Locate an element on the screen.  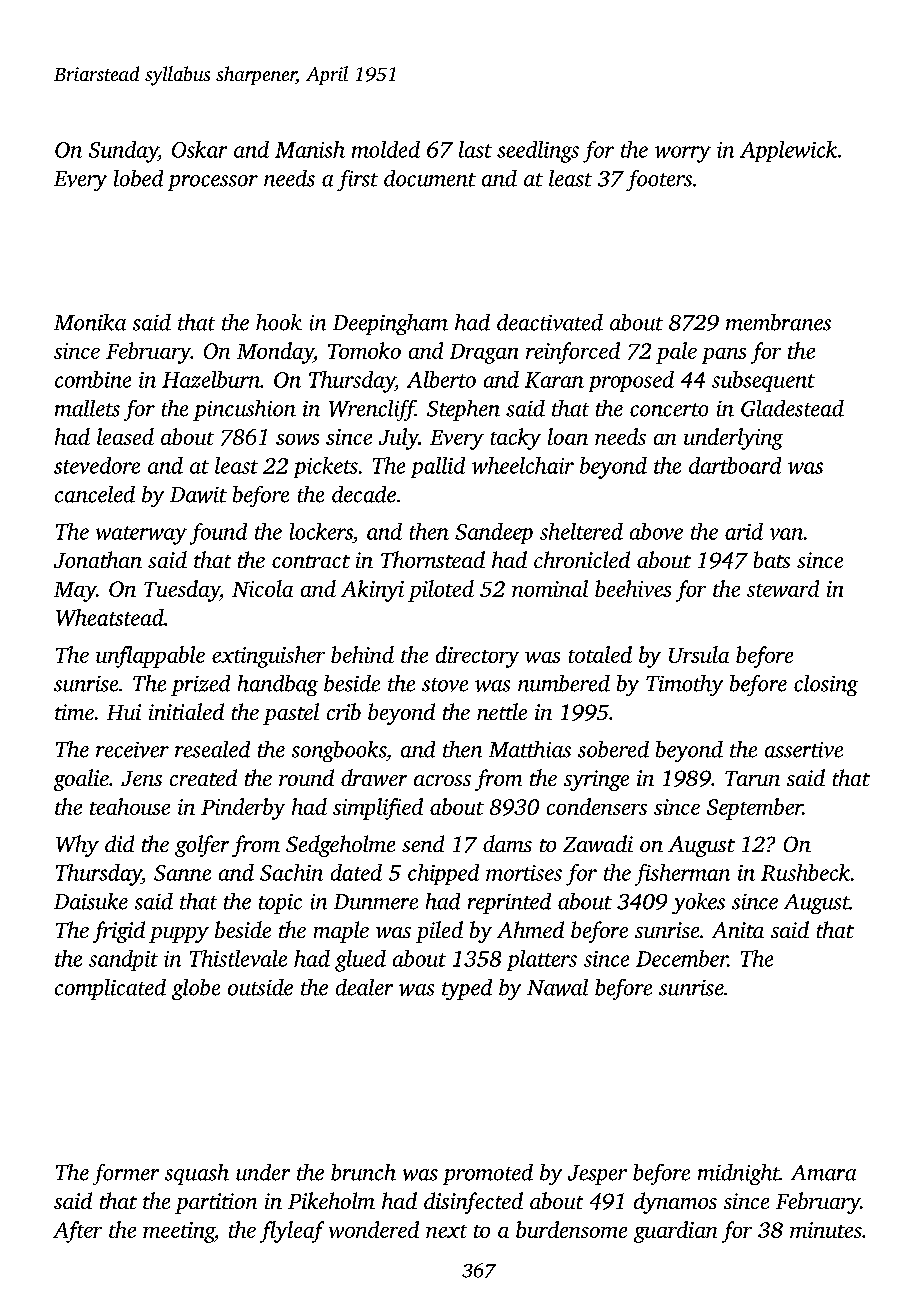
seedlings is located at coordinates (538, 152).
